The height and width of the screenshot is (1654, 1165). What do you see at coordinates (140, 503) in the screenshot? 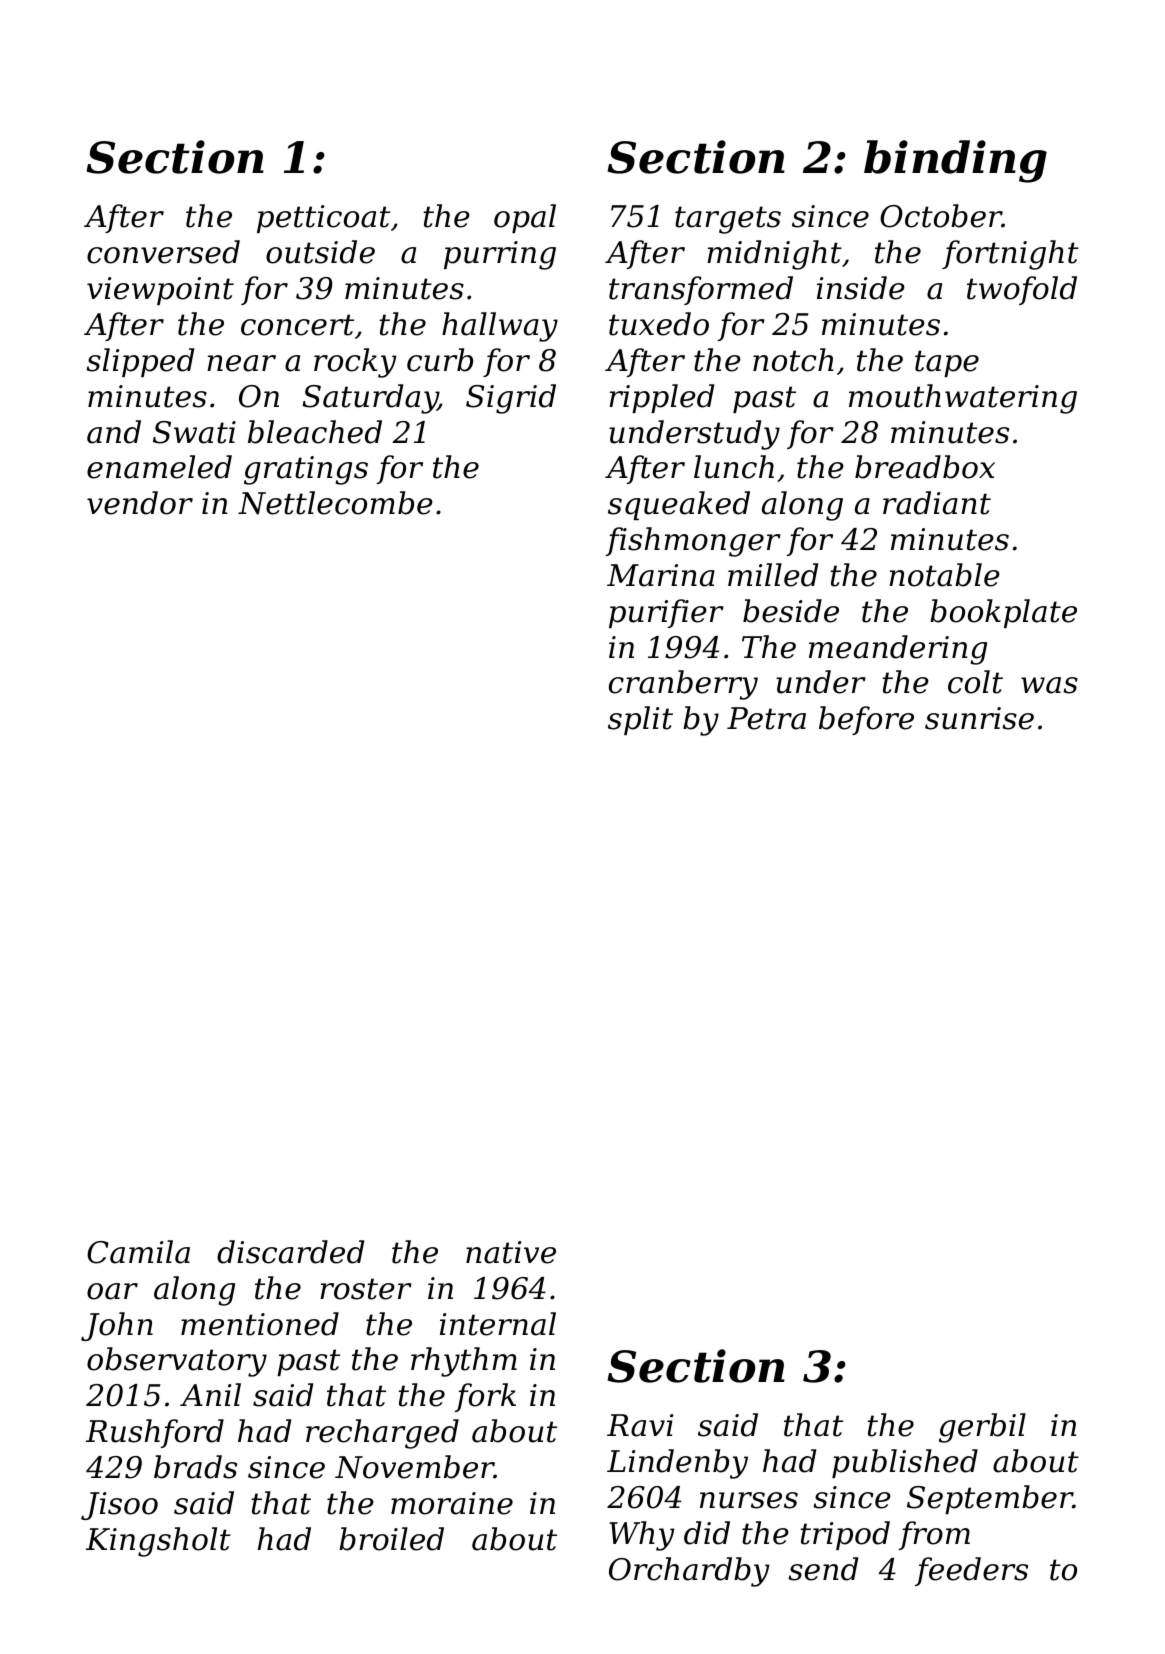
I see `vendor` at bounding box center [140, 503].
